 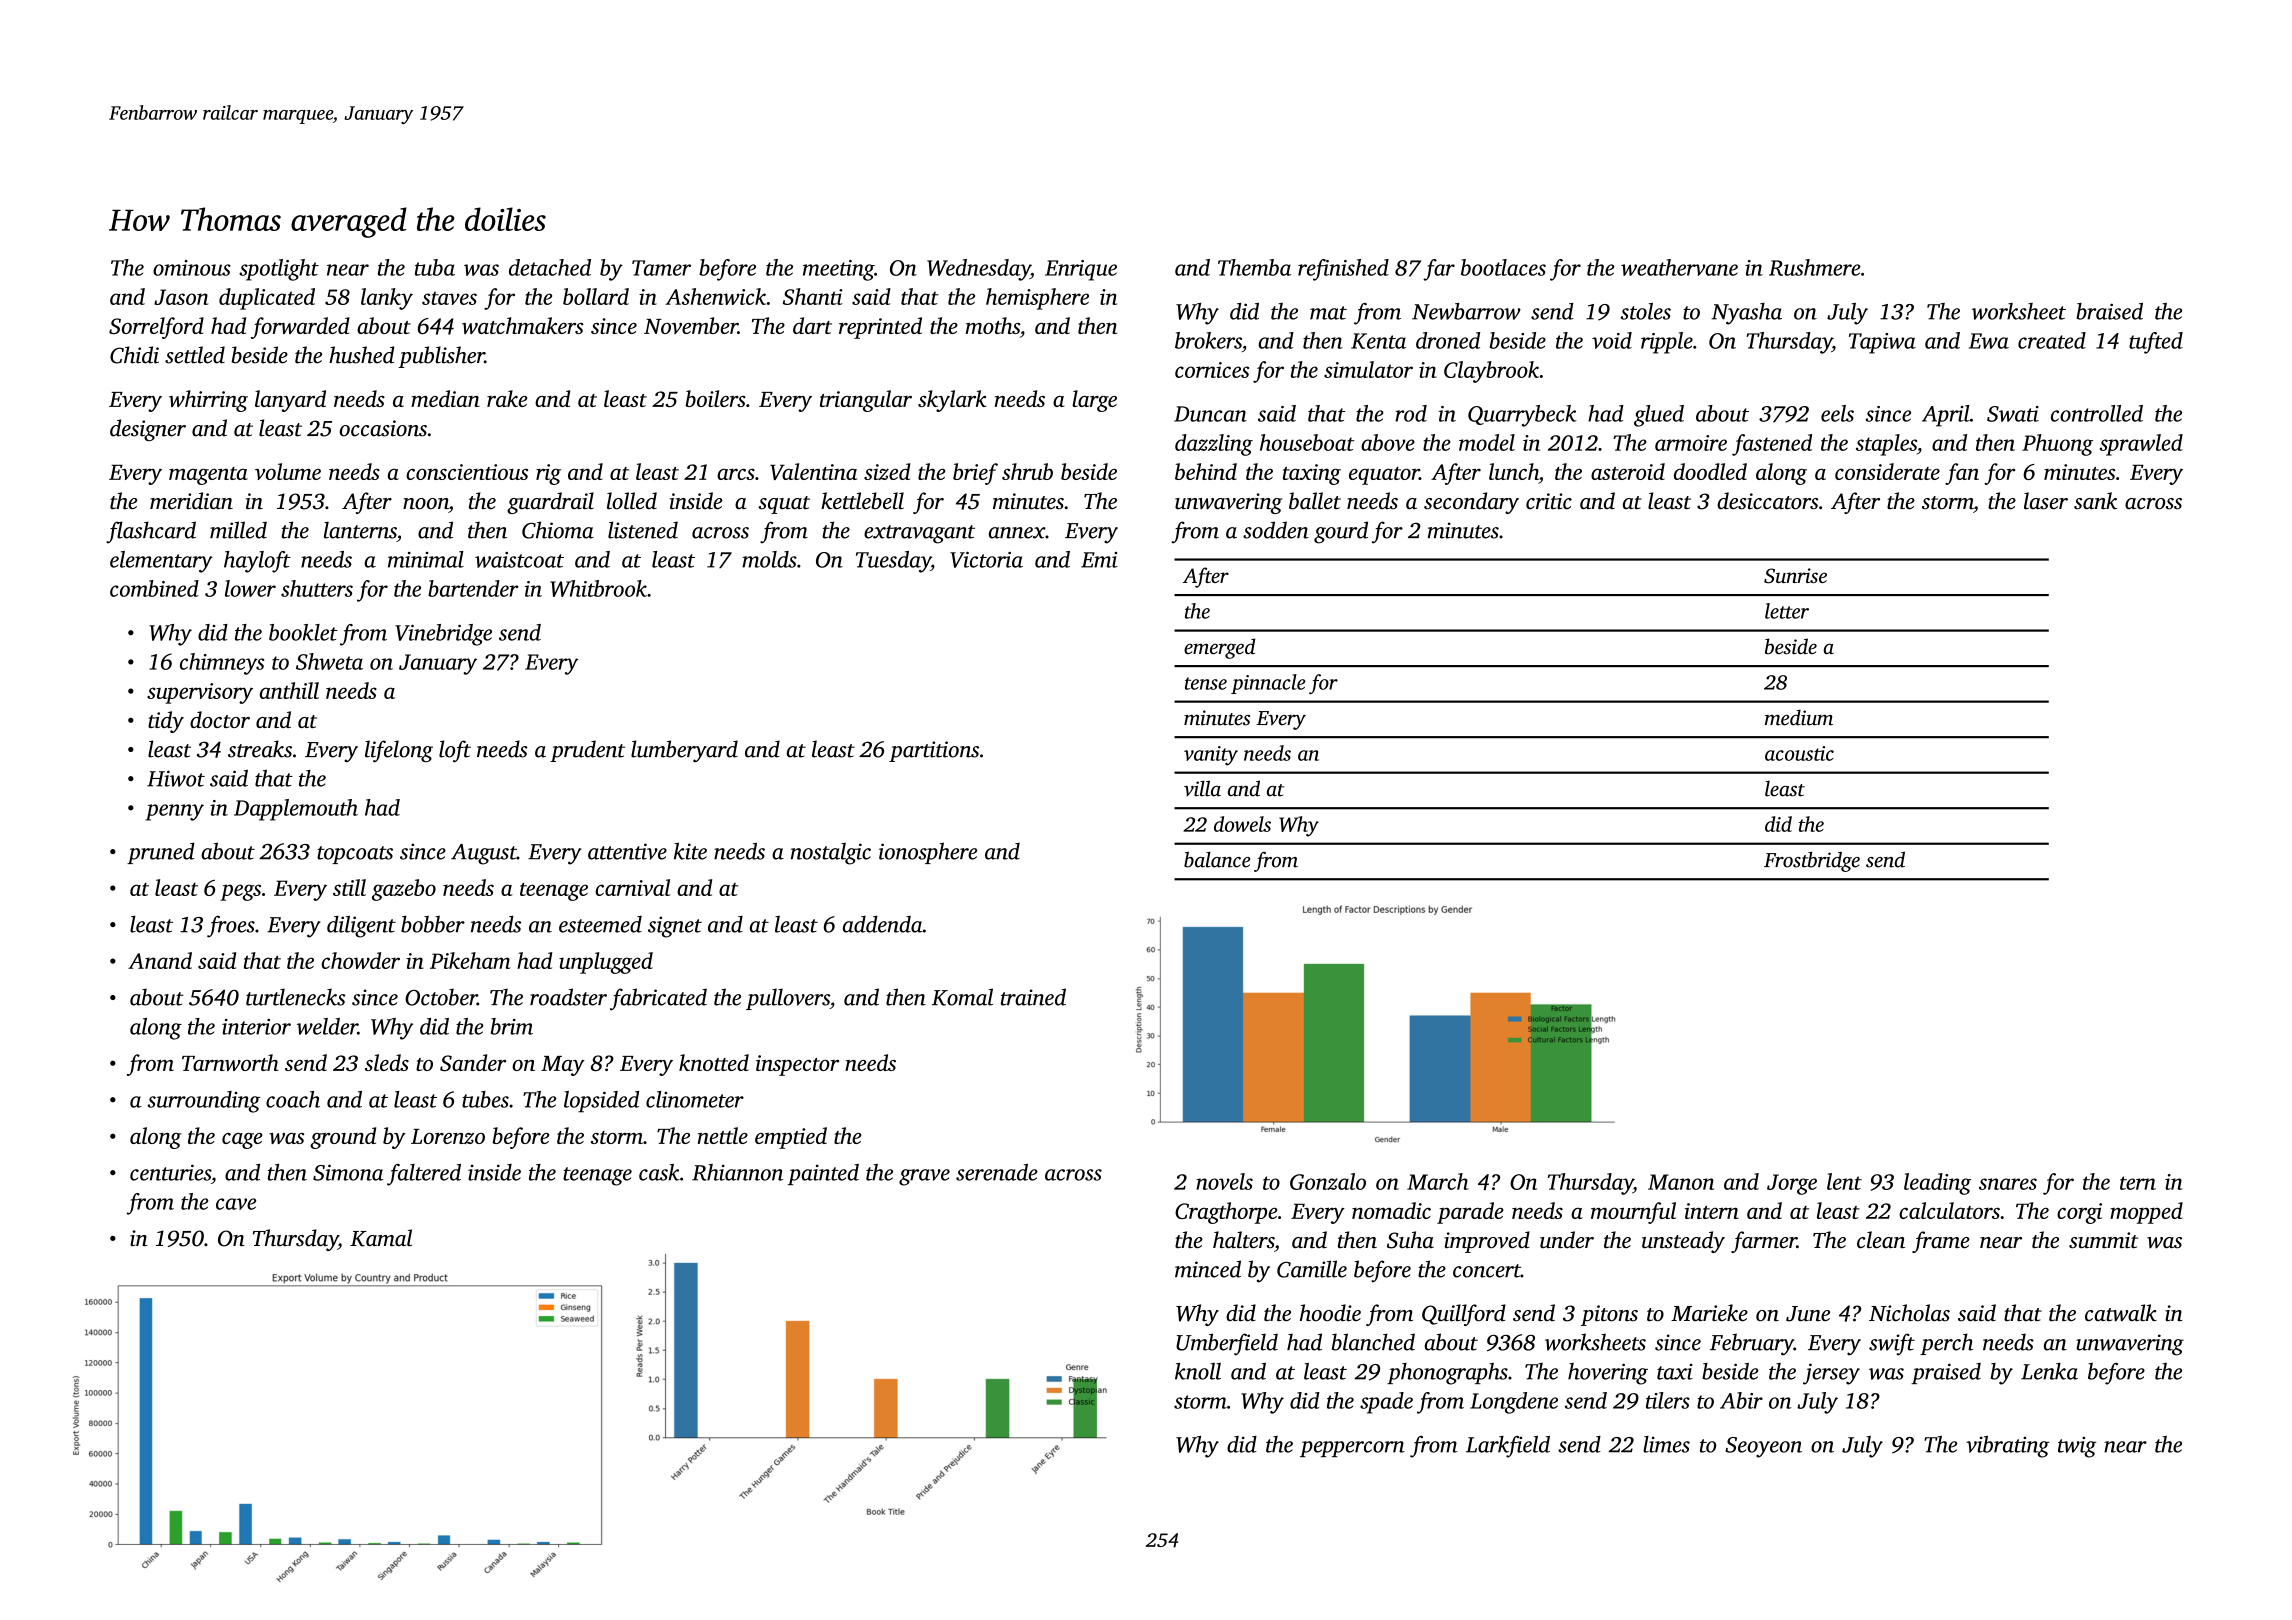 I want to click on cave, so click(x=236, y=1204).
